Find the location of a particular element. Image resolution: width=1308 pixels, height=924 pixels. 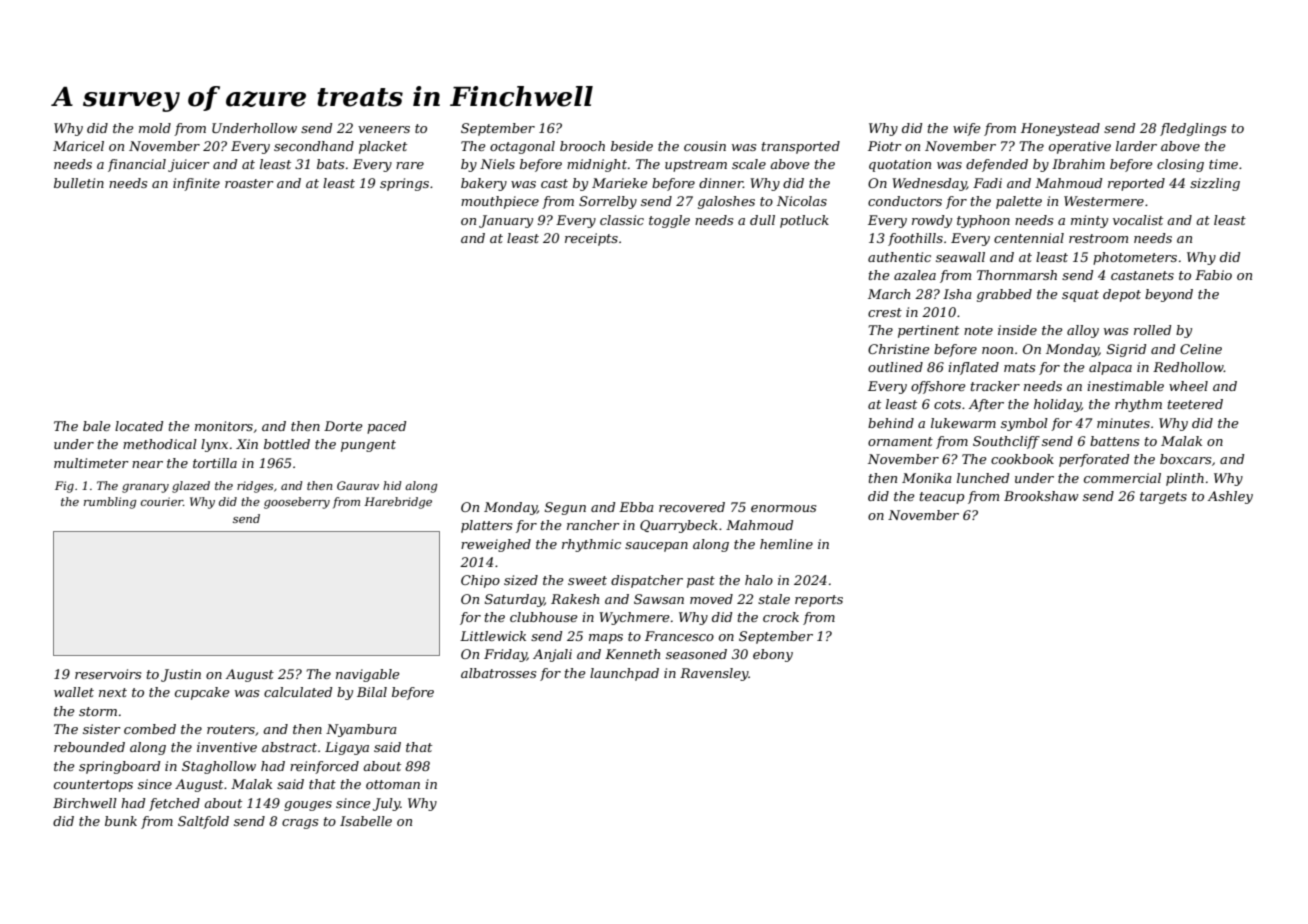

pungent is located at coordinates (368, 446).
